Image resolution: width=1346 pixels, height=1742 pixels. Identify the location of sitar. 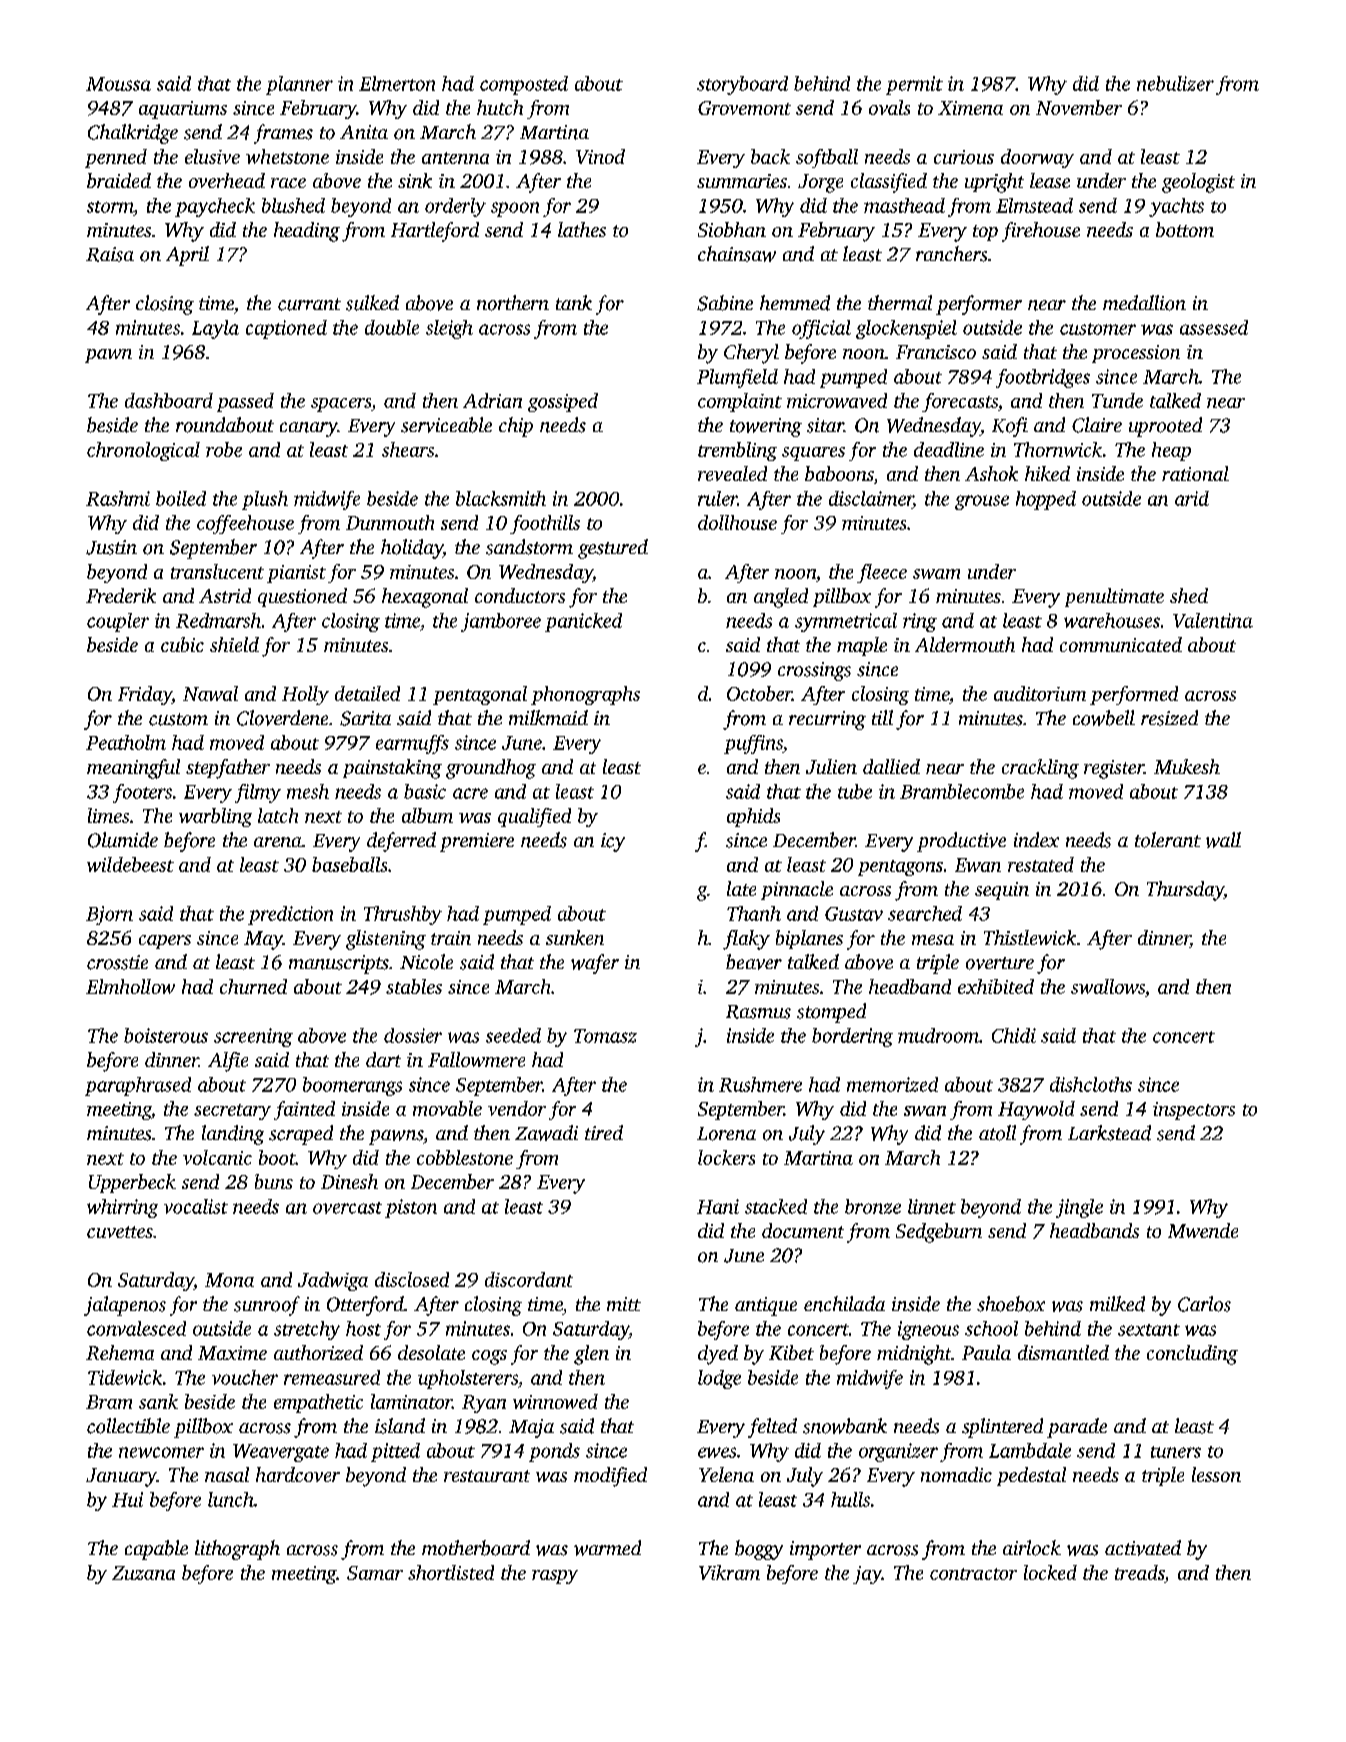
(825, 425).
